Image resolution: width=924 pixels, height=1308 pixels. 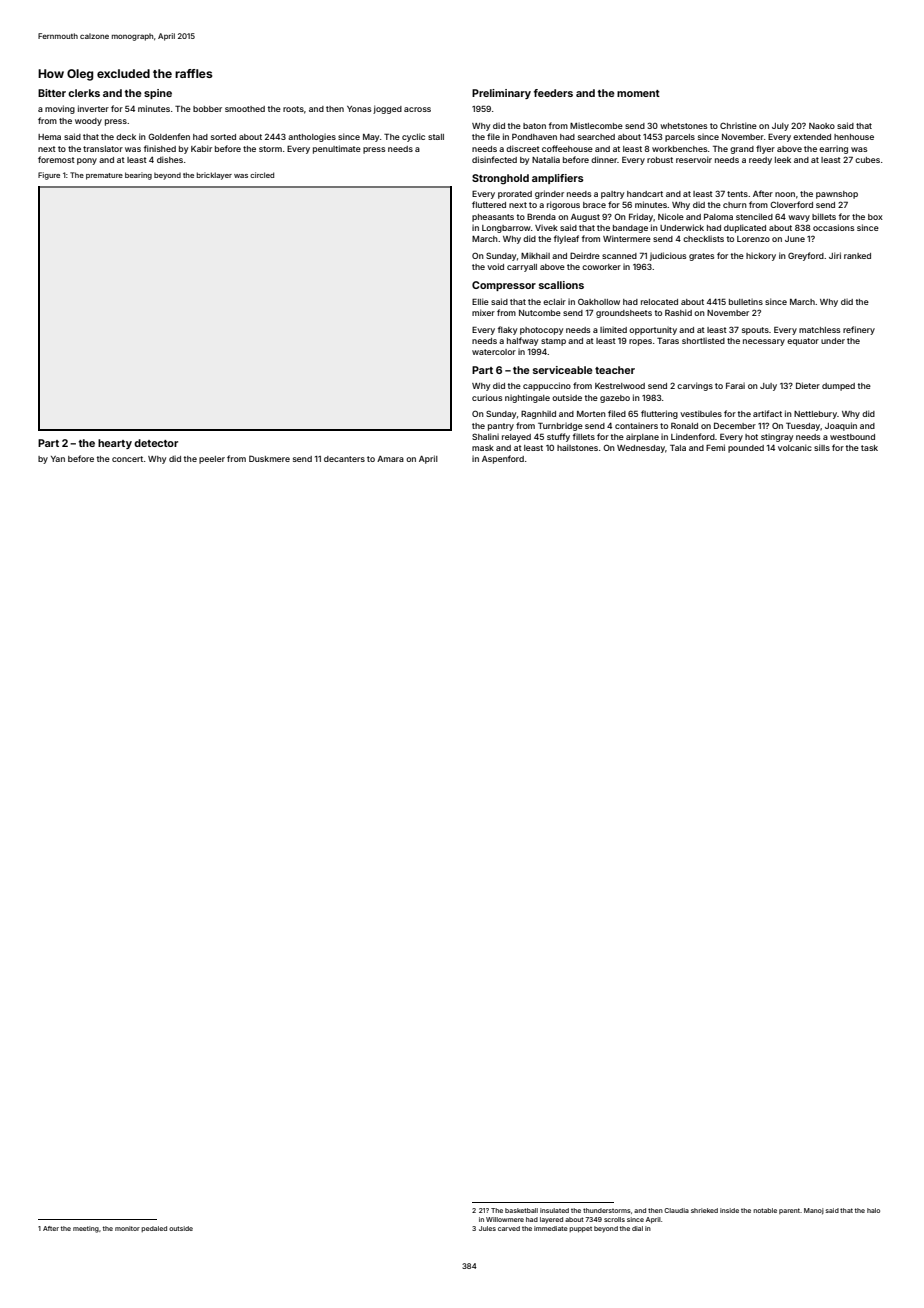 I want to click on stall, so click(x=436, y=137).
